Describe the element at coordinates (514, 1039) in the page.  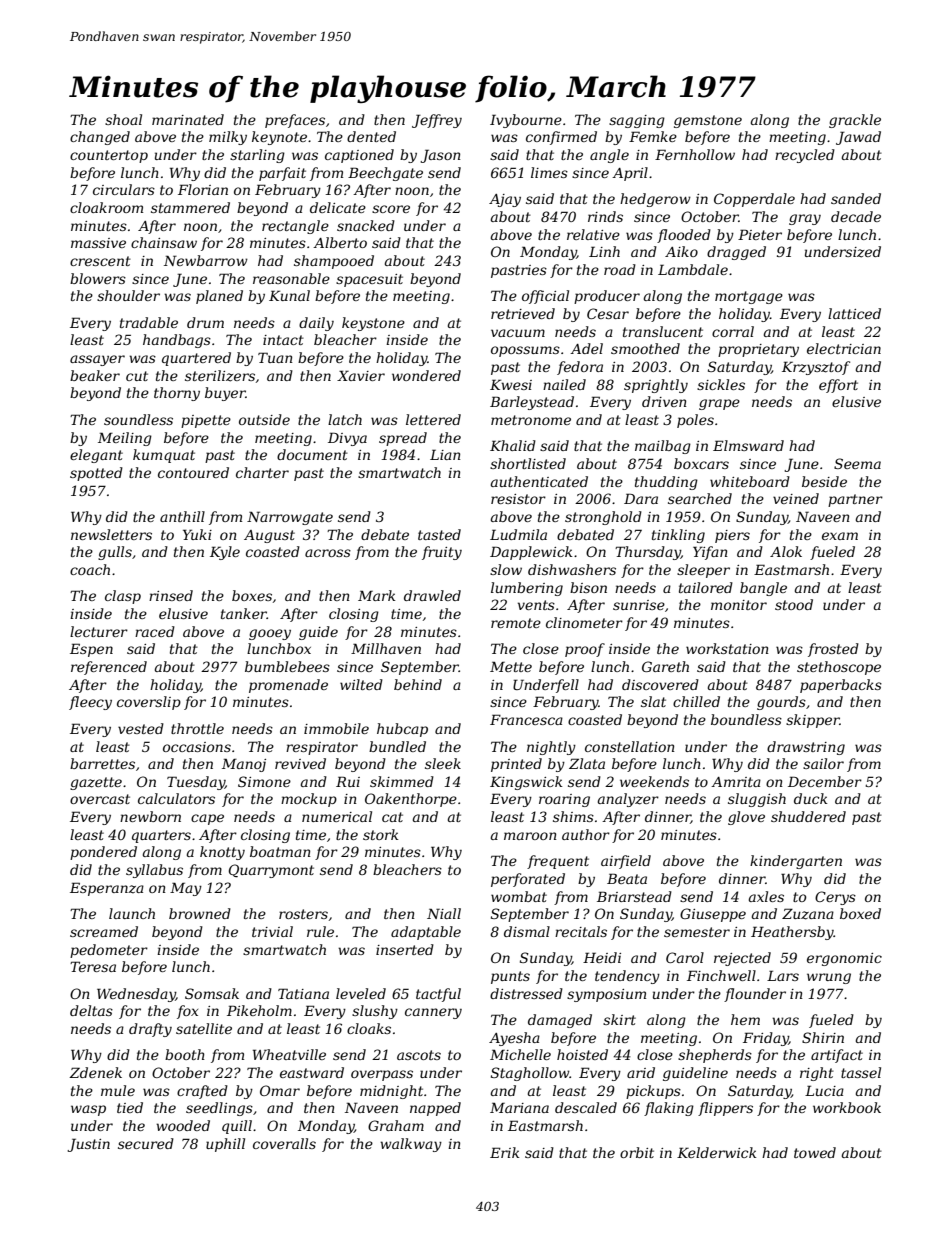
I see `Ayesha` at that location.
